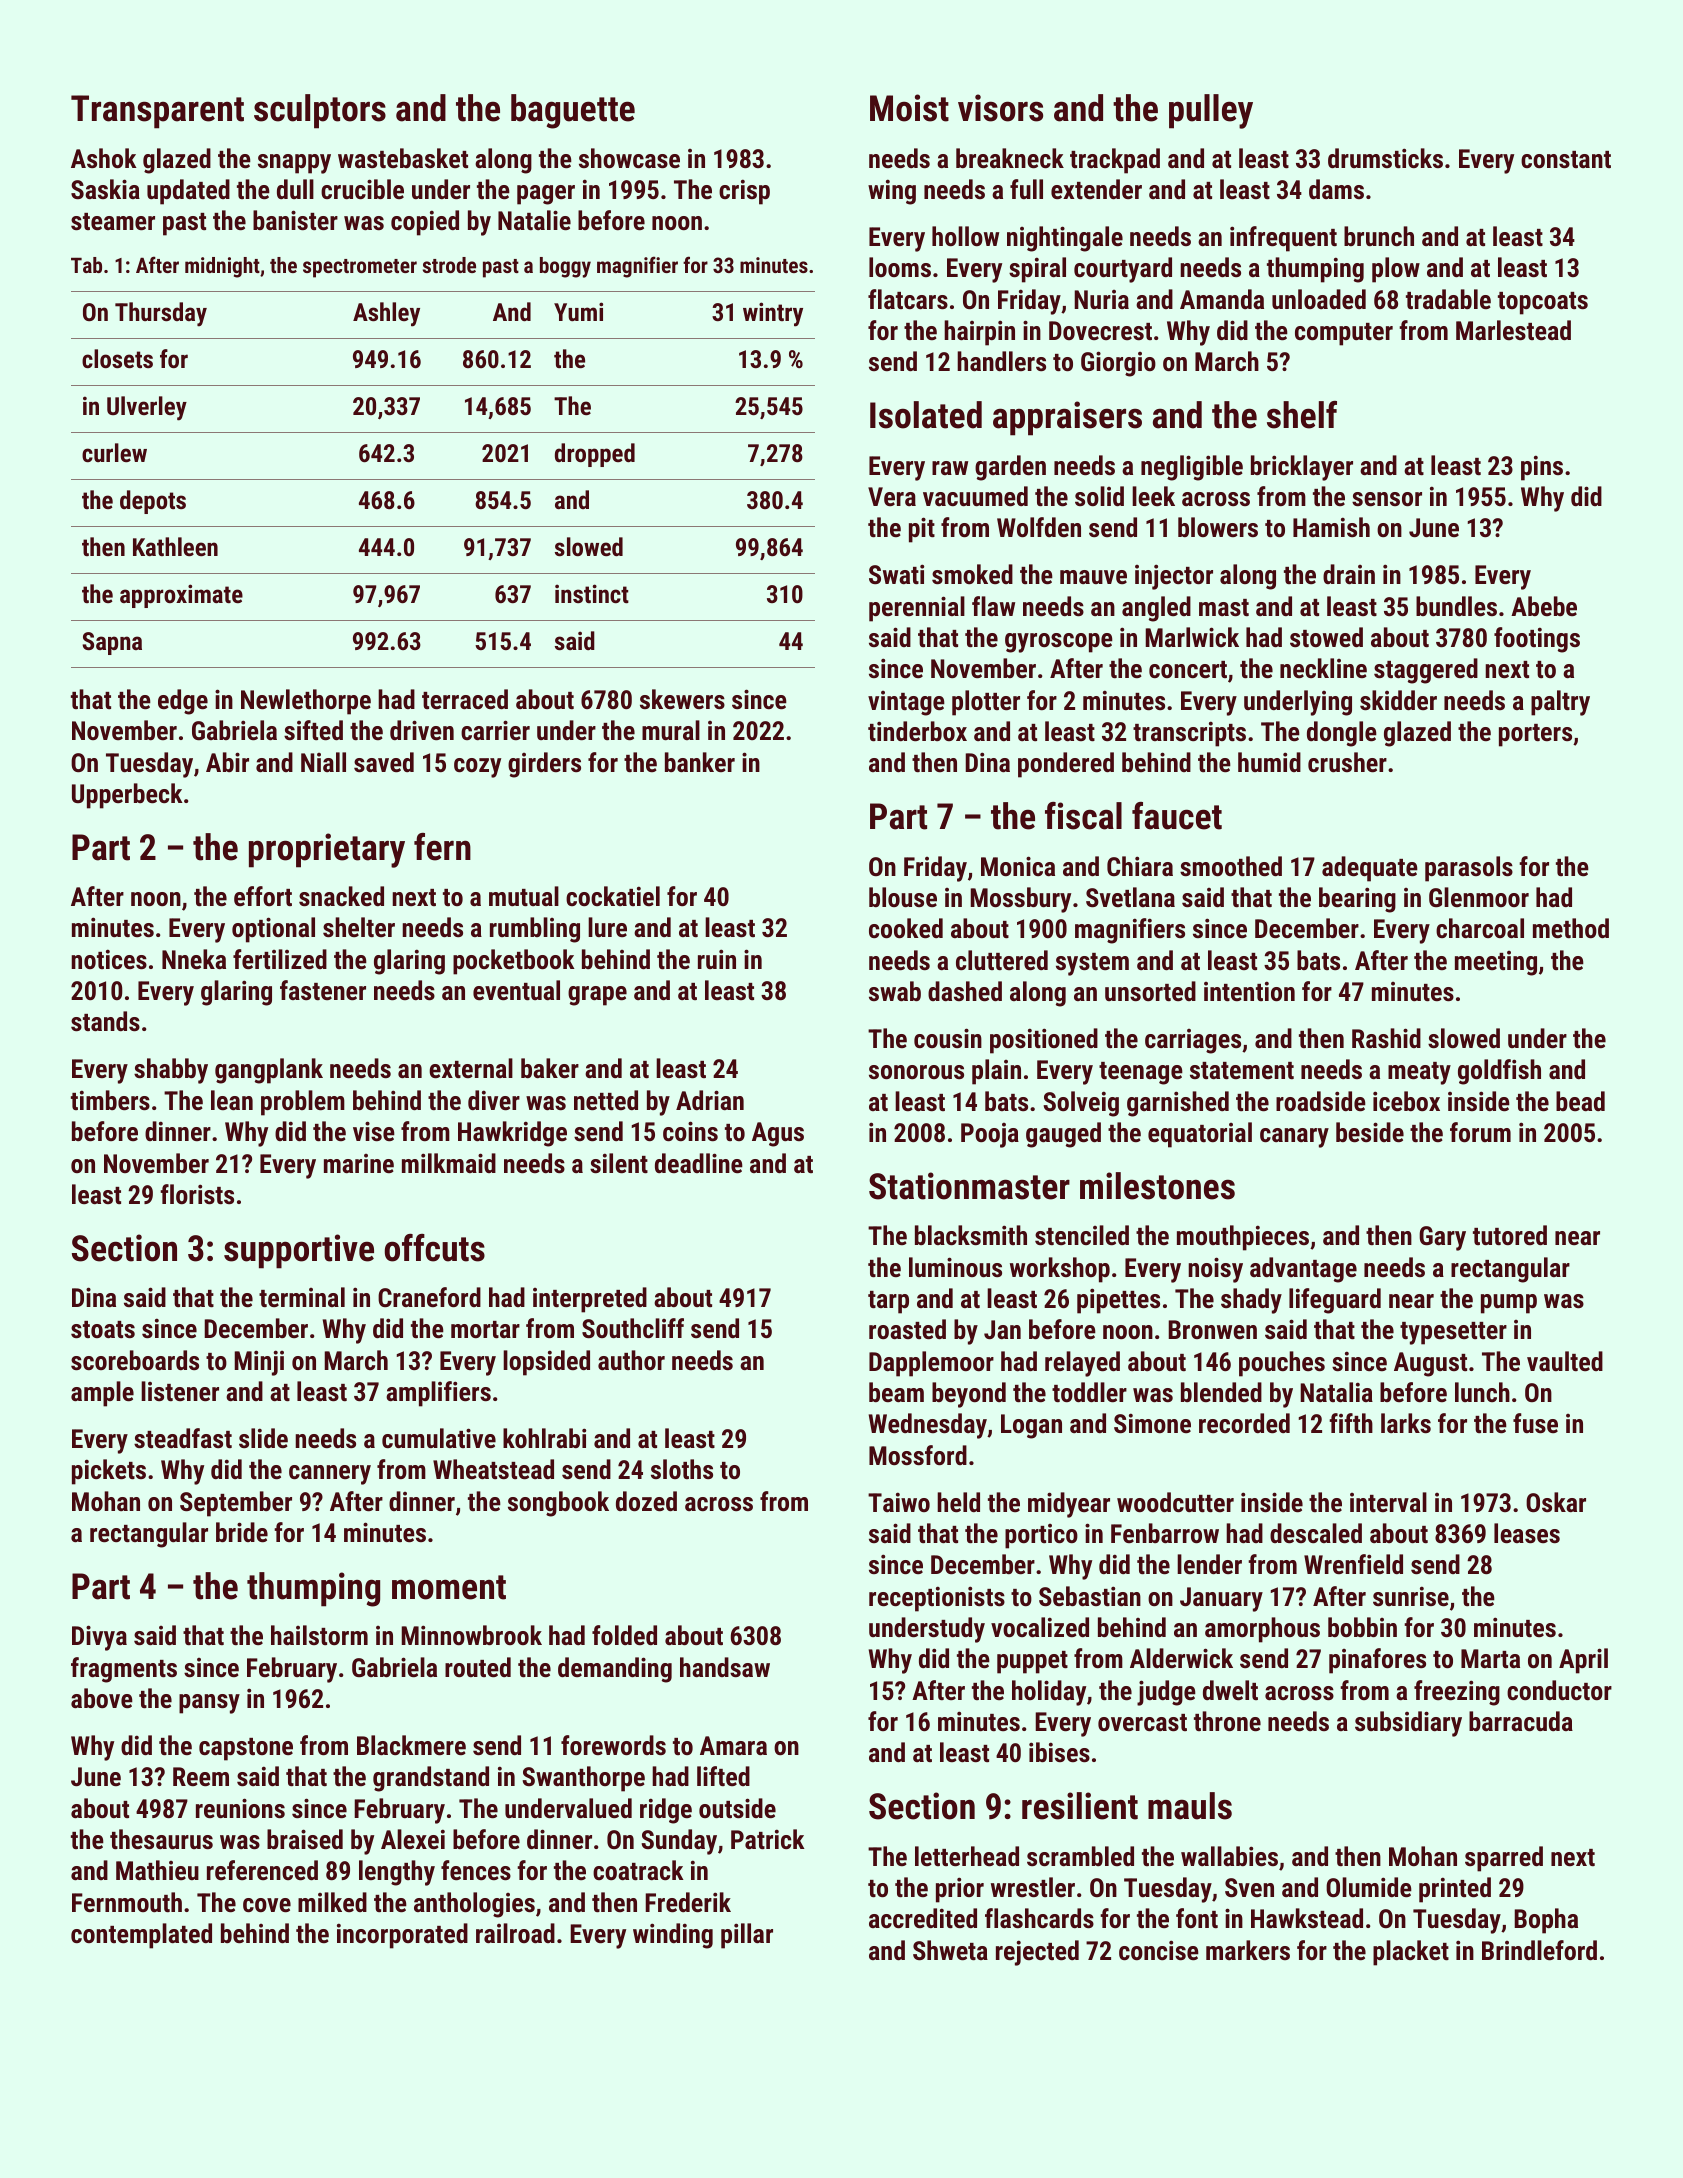 This image has width=1683, height=2178. Describe the element at coordinates (1303, 1270) in the image. I see `advantage` at that location.
